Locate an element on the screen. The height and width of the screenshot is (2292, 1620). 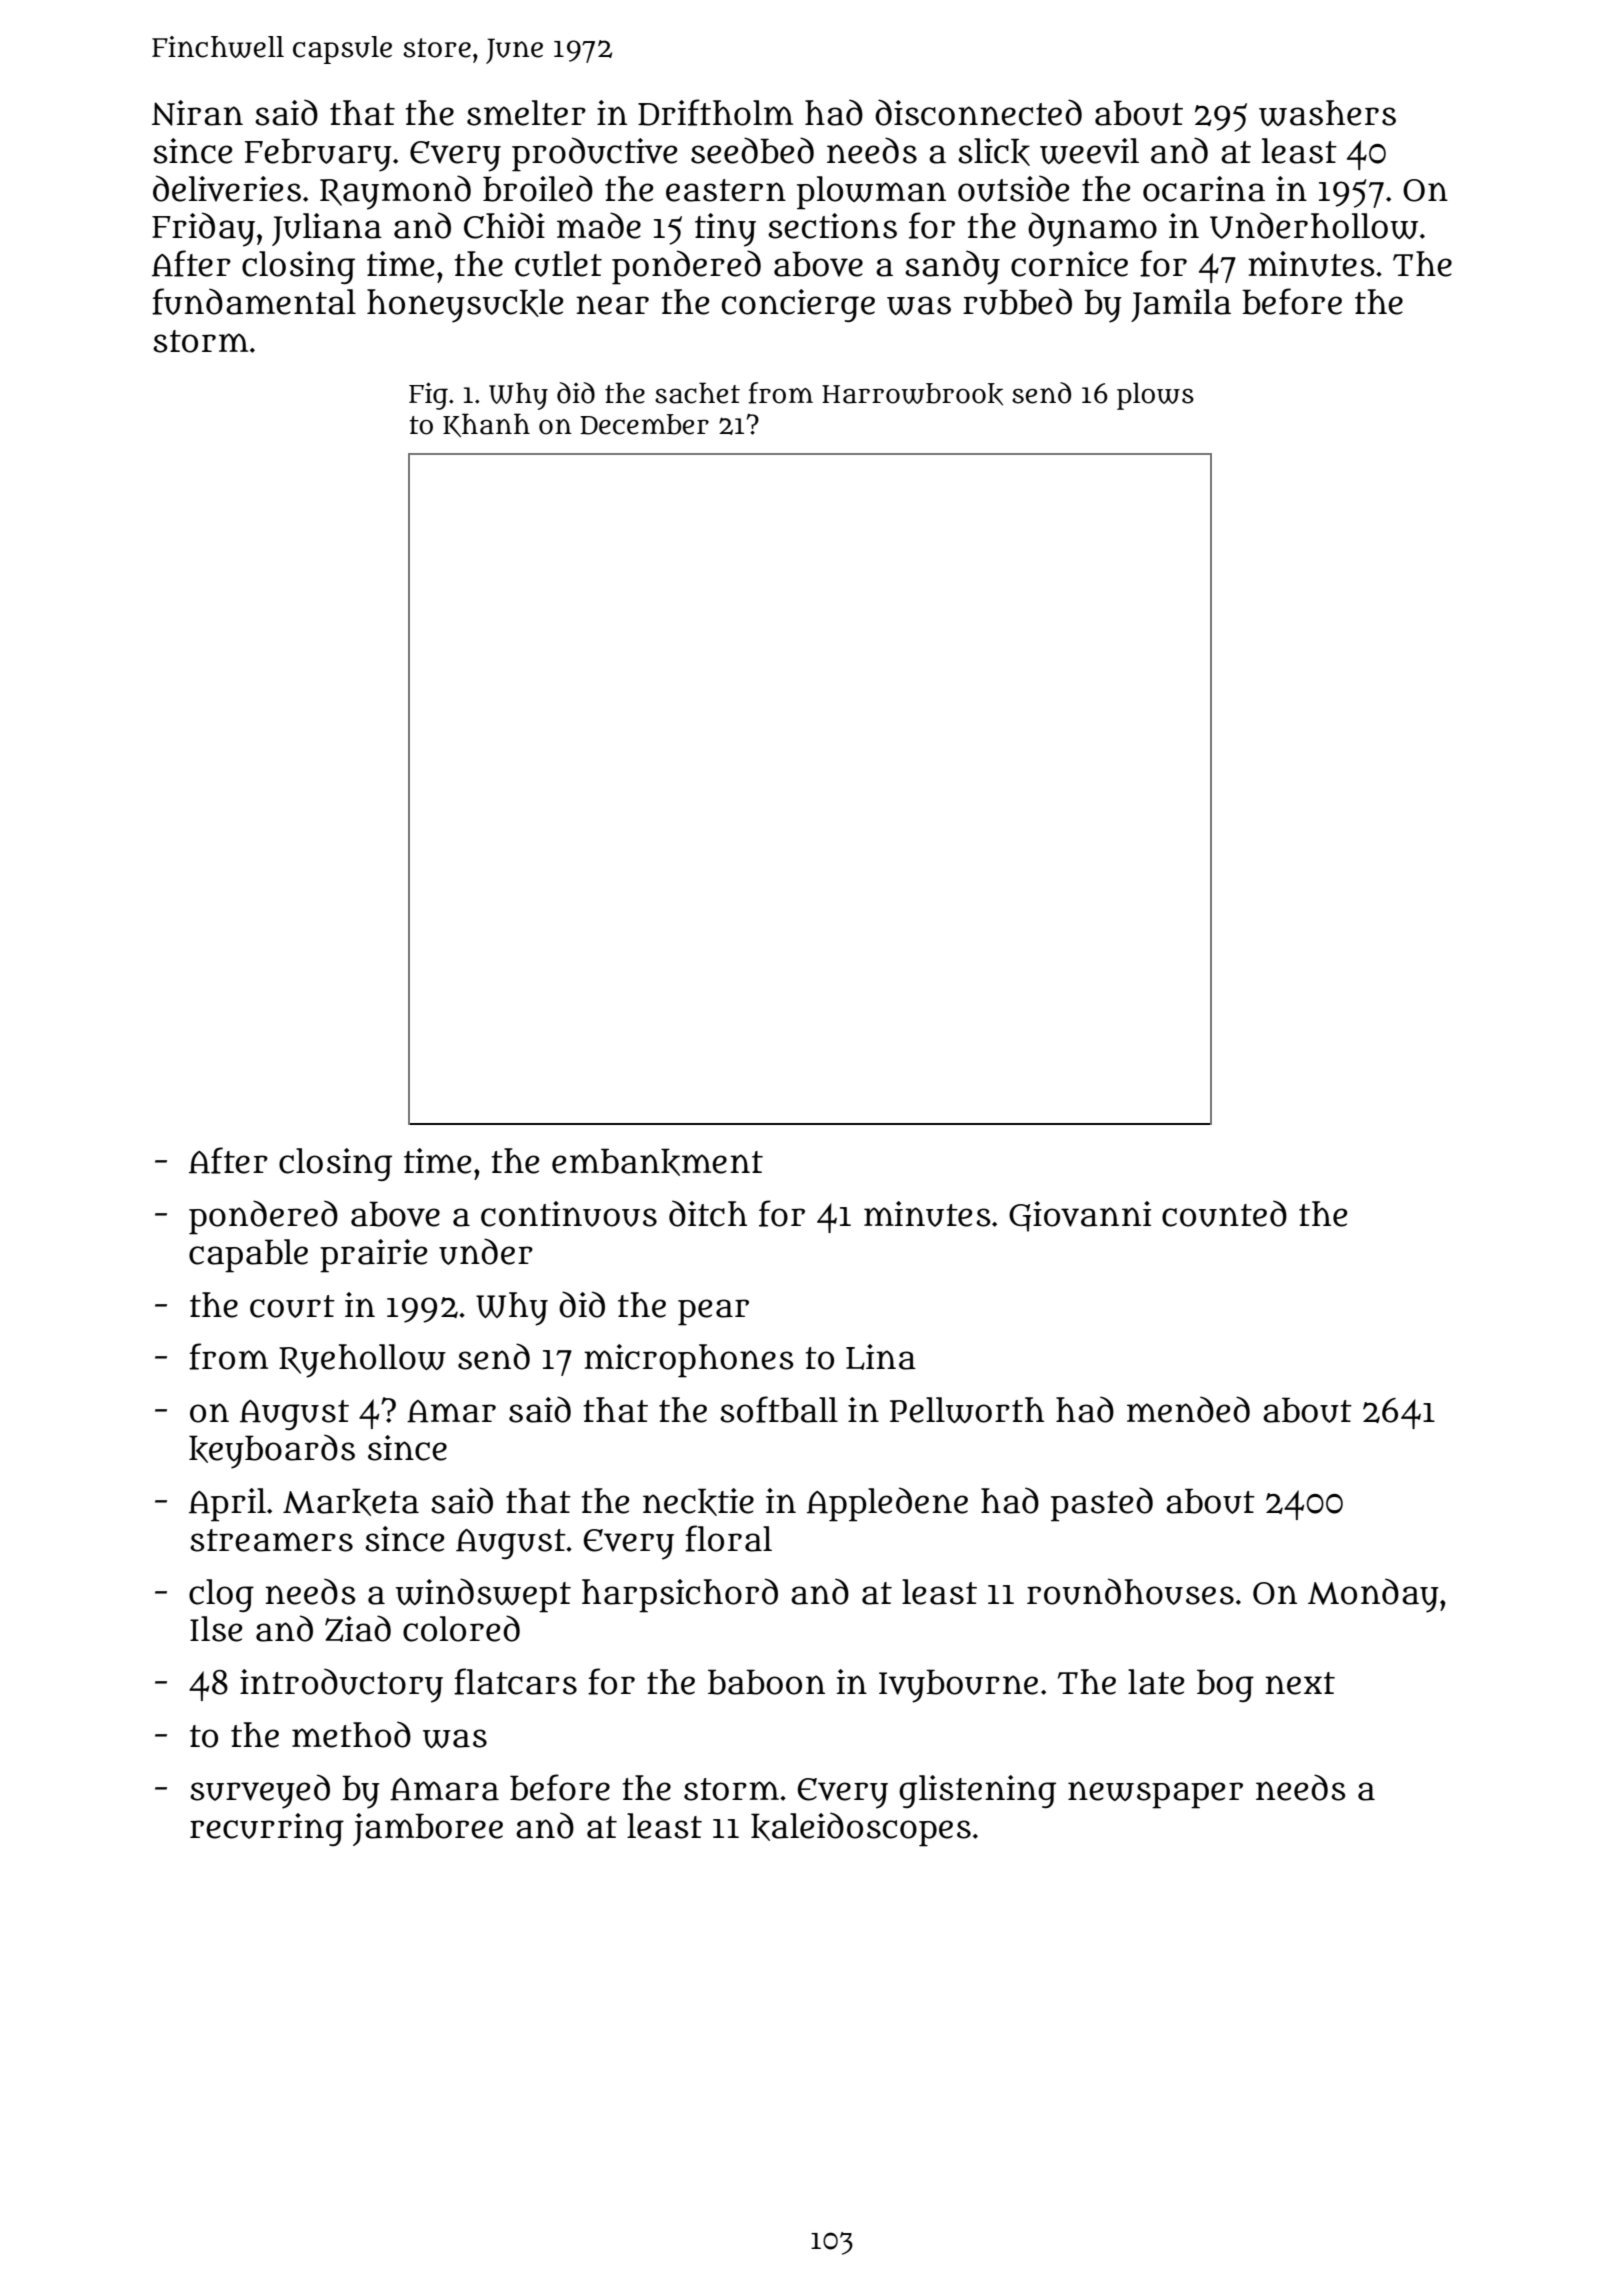
Khanh is located at coordinates (486, 425).
